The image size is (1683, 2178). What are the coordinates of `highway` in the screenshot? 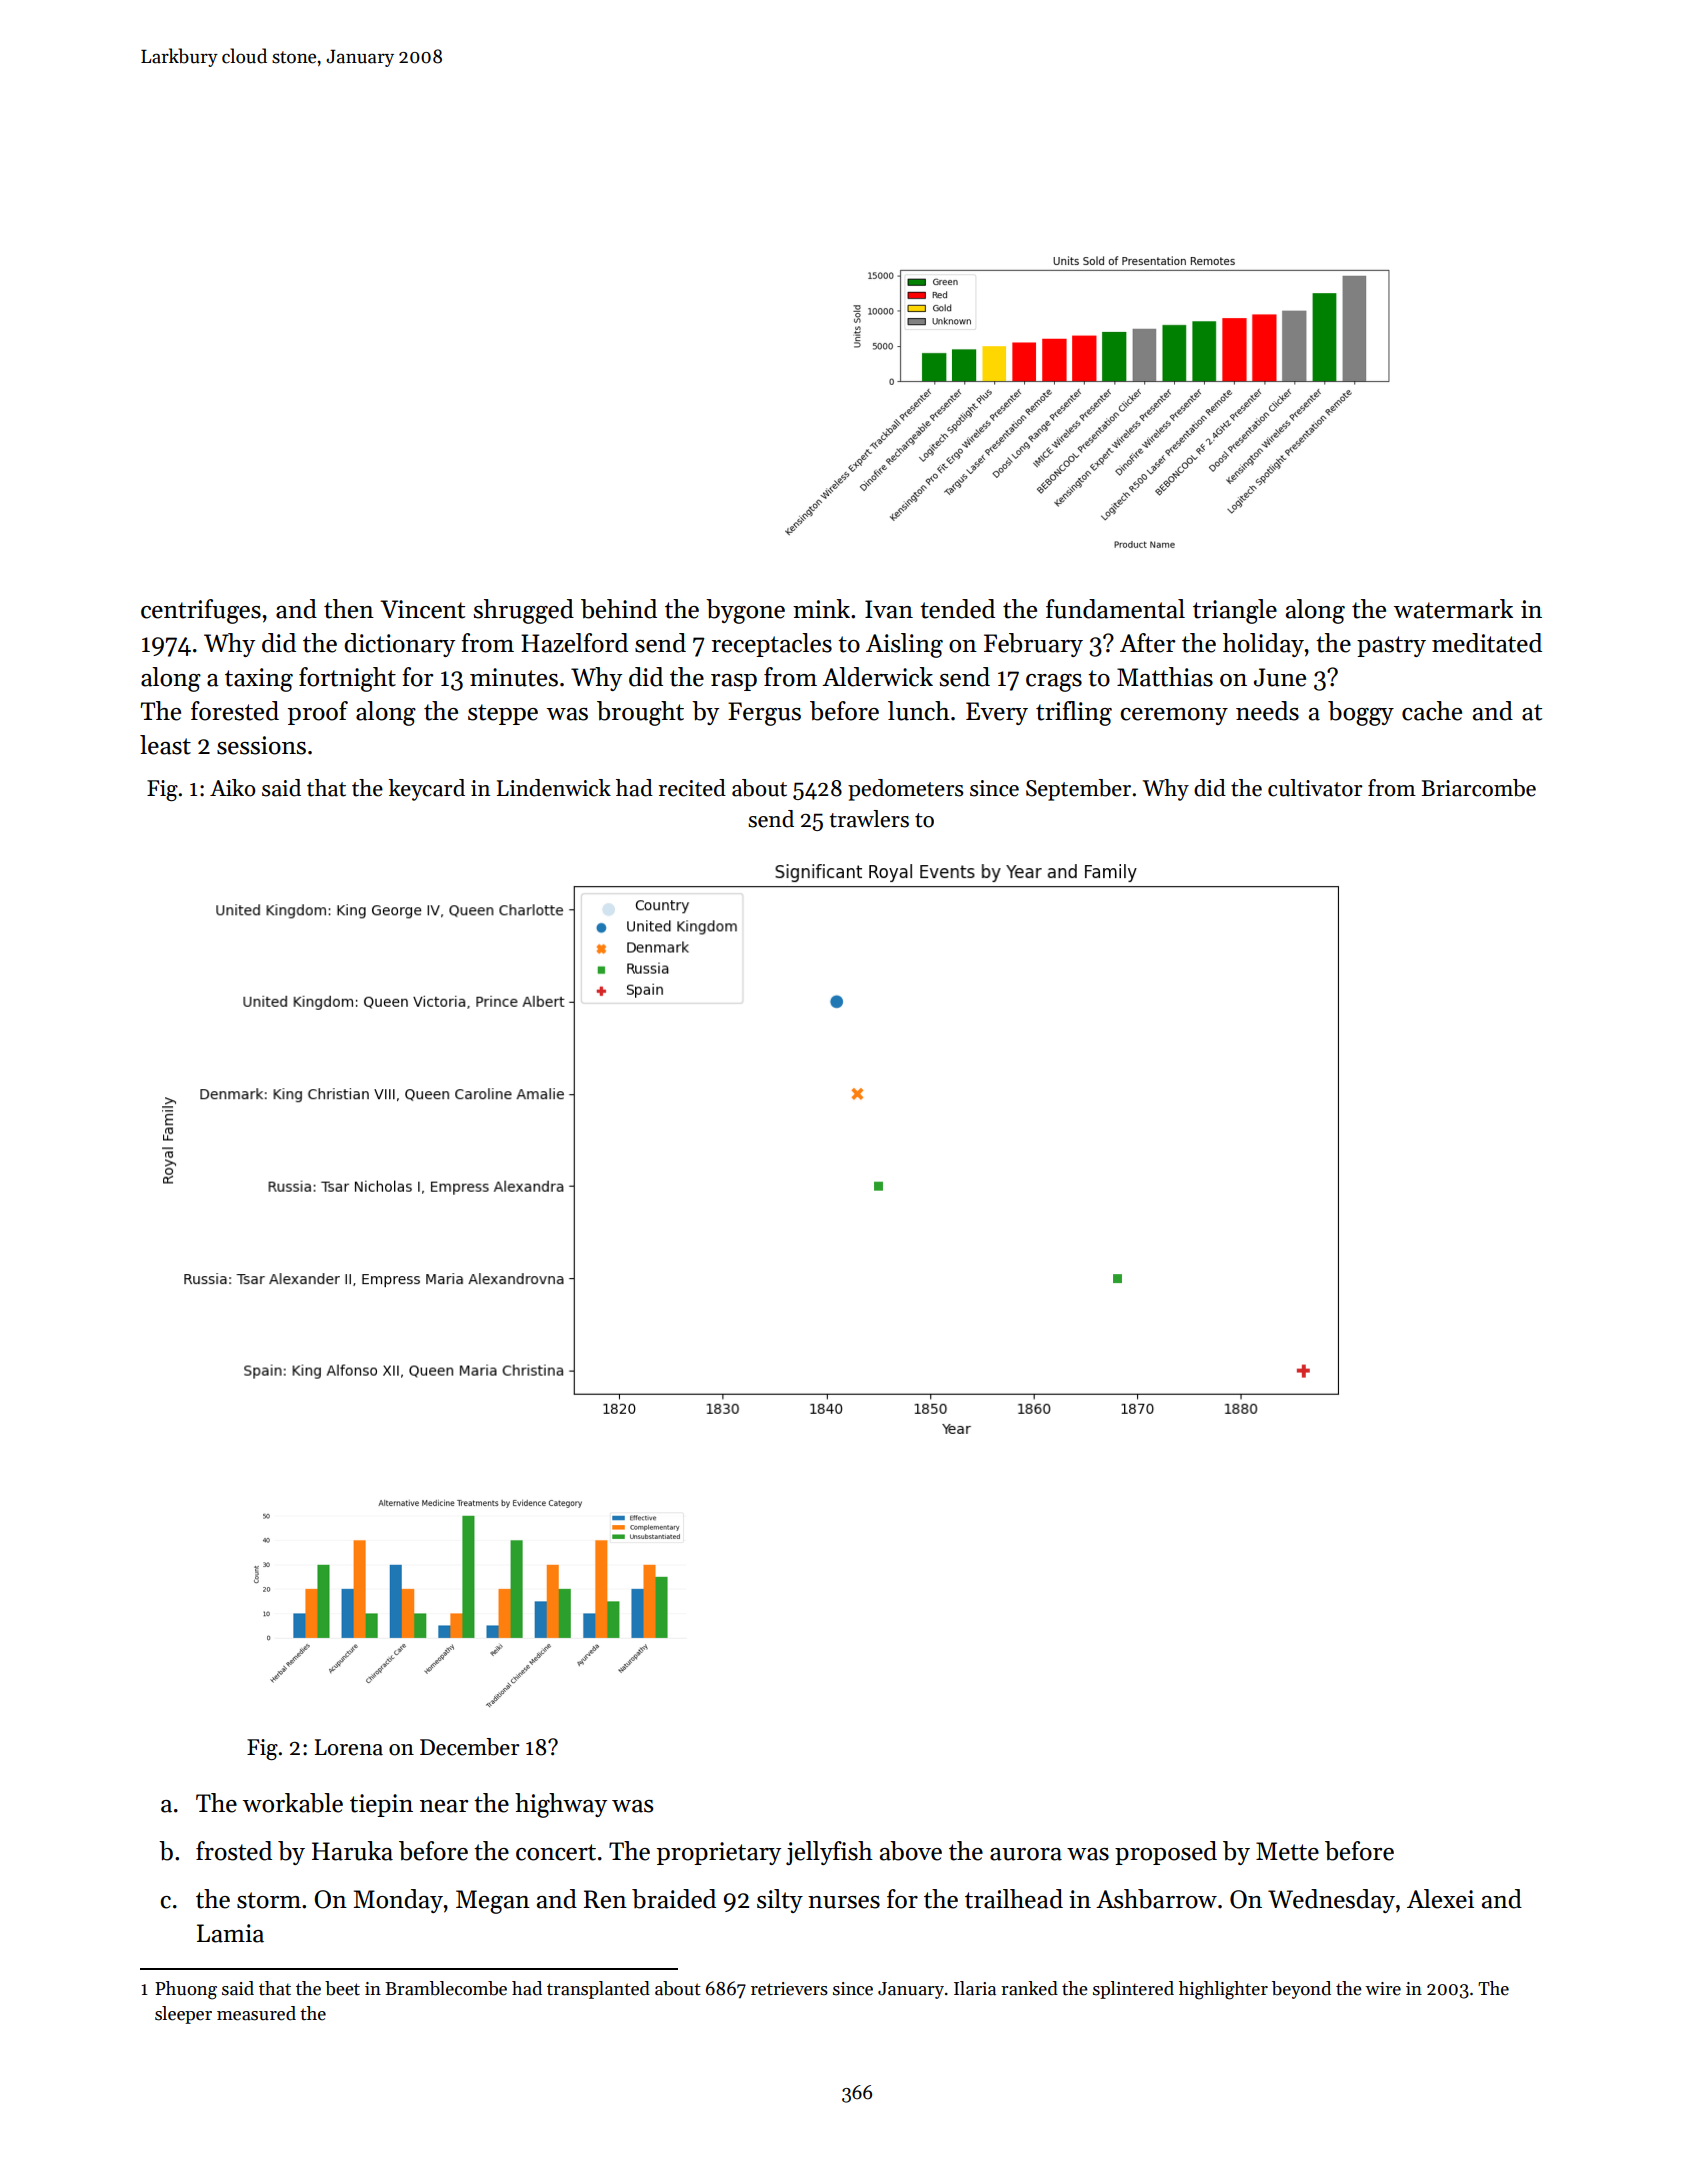 It's located at (561, 1805).
